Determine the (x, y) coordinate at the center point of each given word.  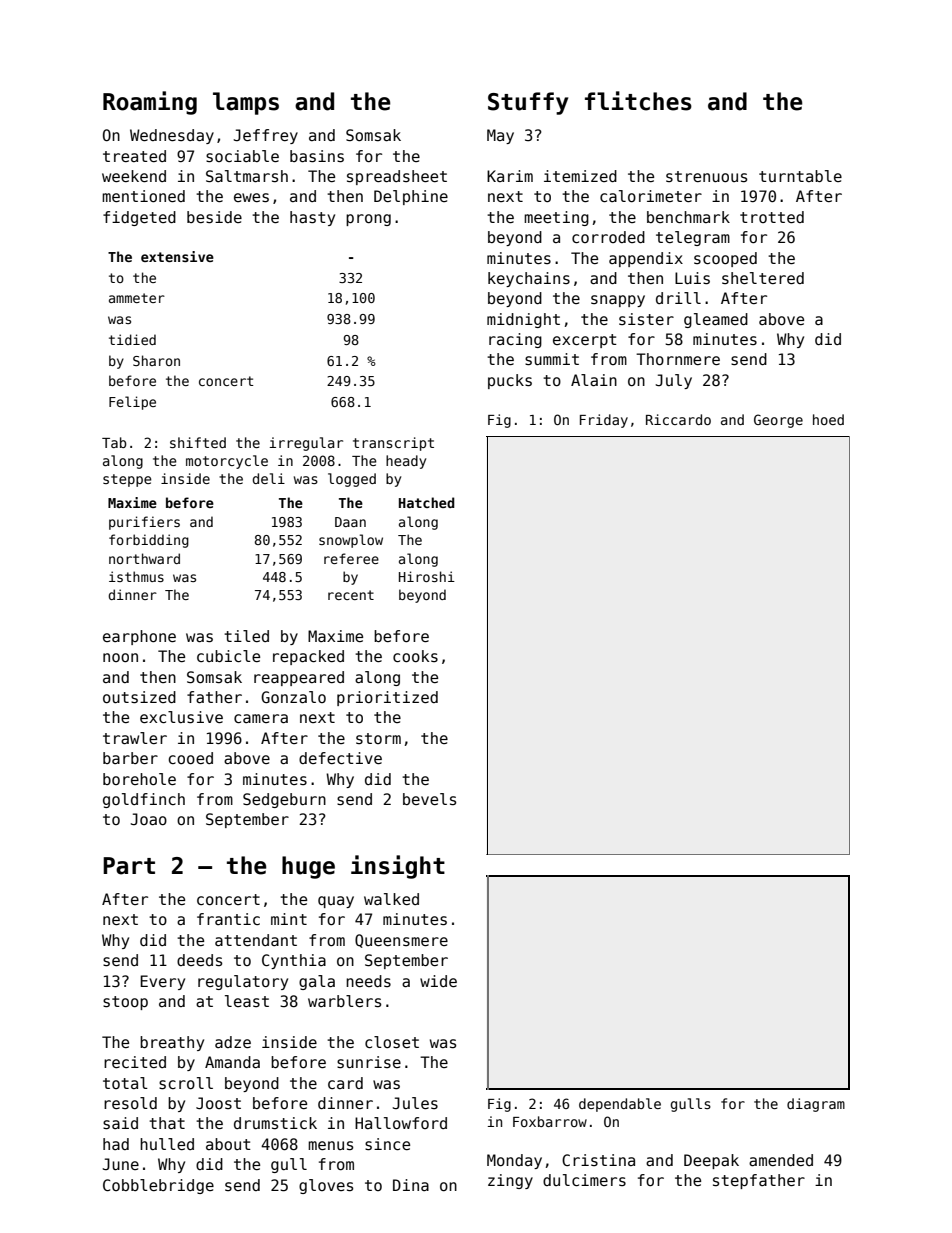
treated (134, 156)
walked (391, 899)
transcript (393, 444)
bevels (429, 799)
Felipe (132, 403)
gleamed (716, 320)
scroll (186, 1083)
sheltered (763, 278)
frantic (228, 919)
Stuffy (528, 103)
